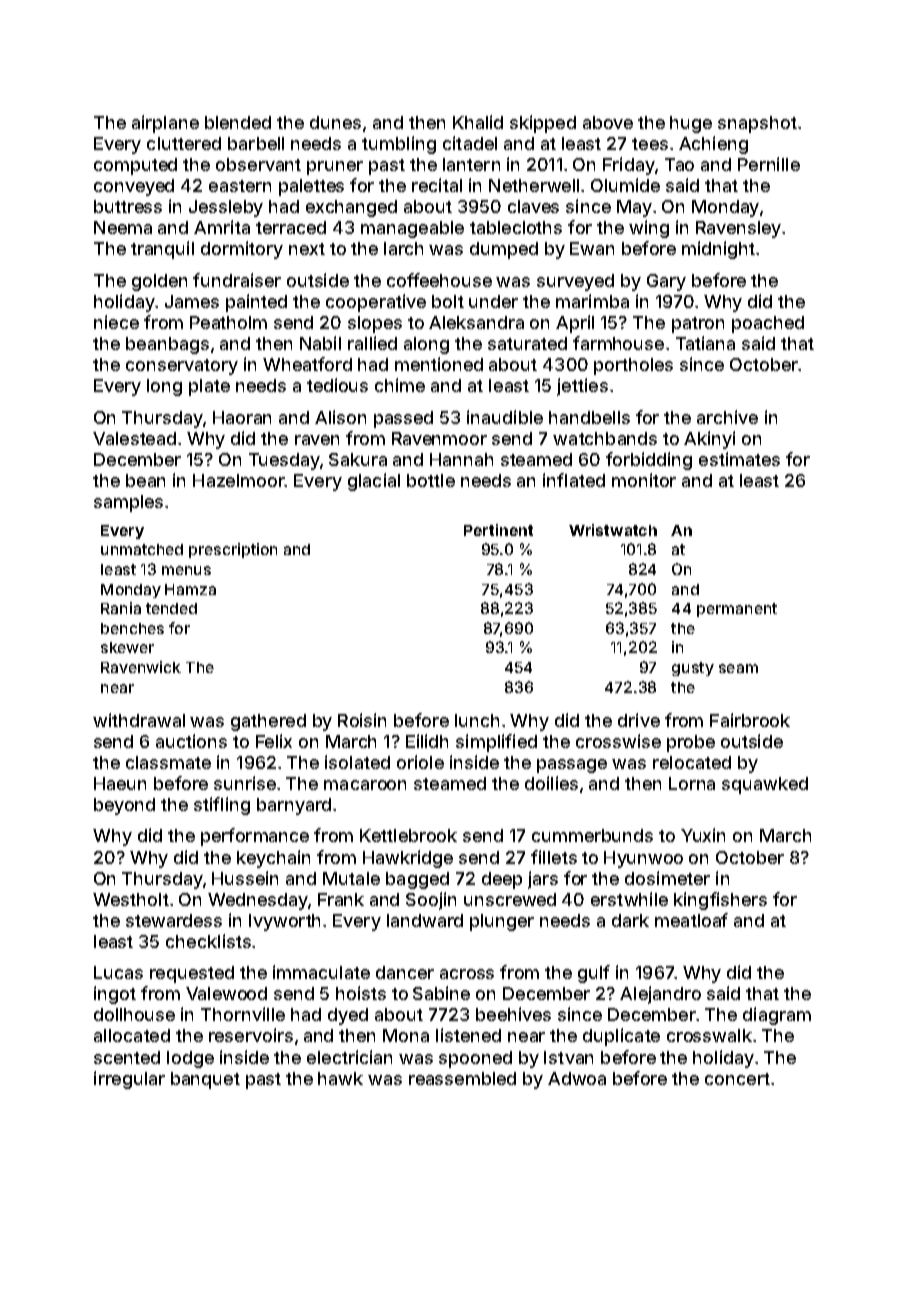 The height and width of the document is (1316, 908). Describe the element at coordinates (493, 301) in the document. I see `under` at that location.
